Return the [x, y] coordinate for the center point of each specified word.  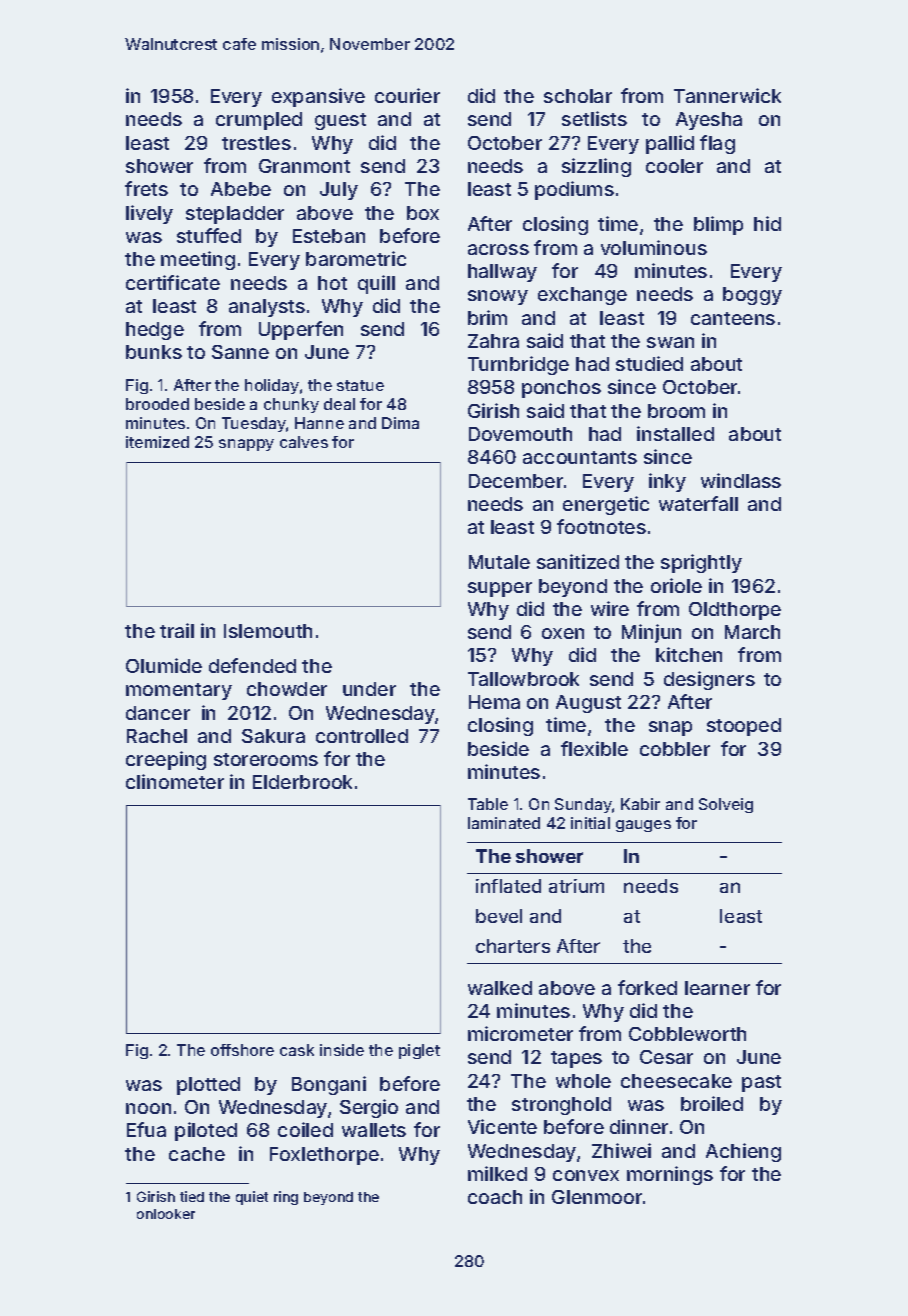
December [516, 481]
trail [177, 630]
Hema [494, 702]
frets [146, 188]
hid [767, 223]
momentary [179, 691]
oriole [676, 585]
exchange [582, 296]
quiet [252, 1198]
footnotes [601, 526]
